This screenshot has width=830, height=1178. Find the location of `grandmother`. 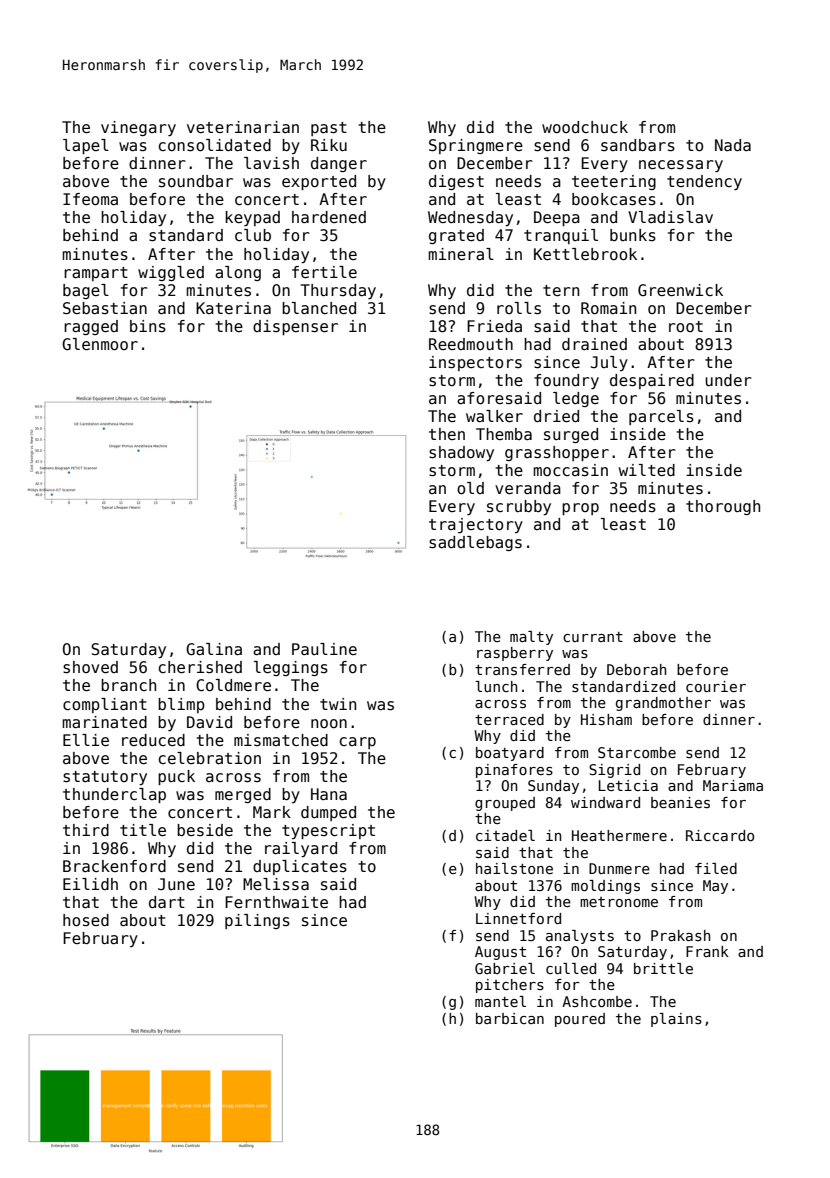

grandmother is located at coordinates (663, 704).
